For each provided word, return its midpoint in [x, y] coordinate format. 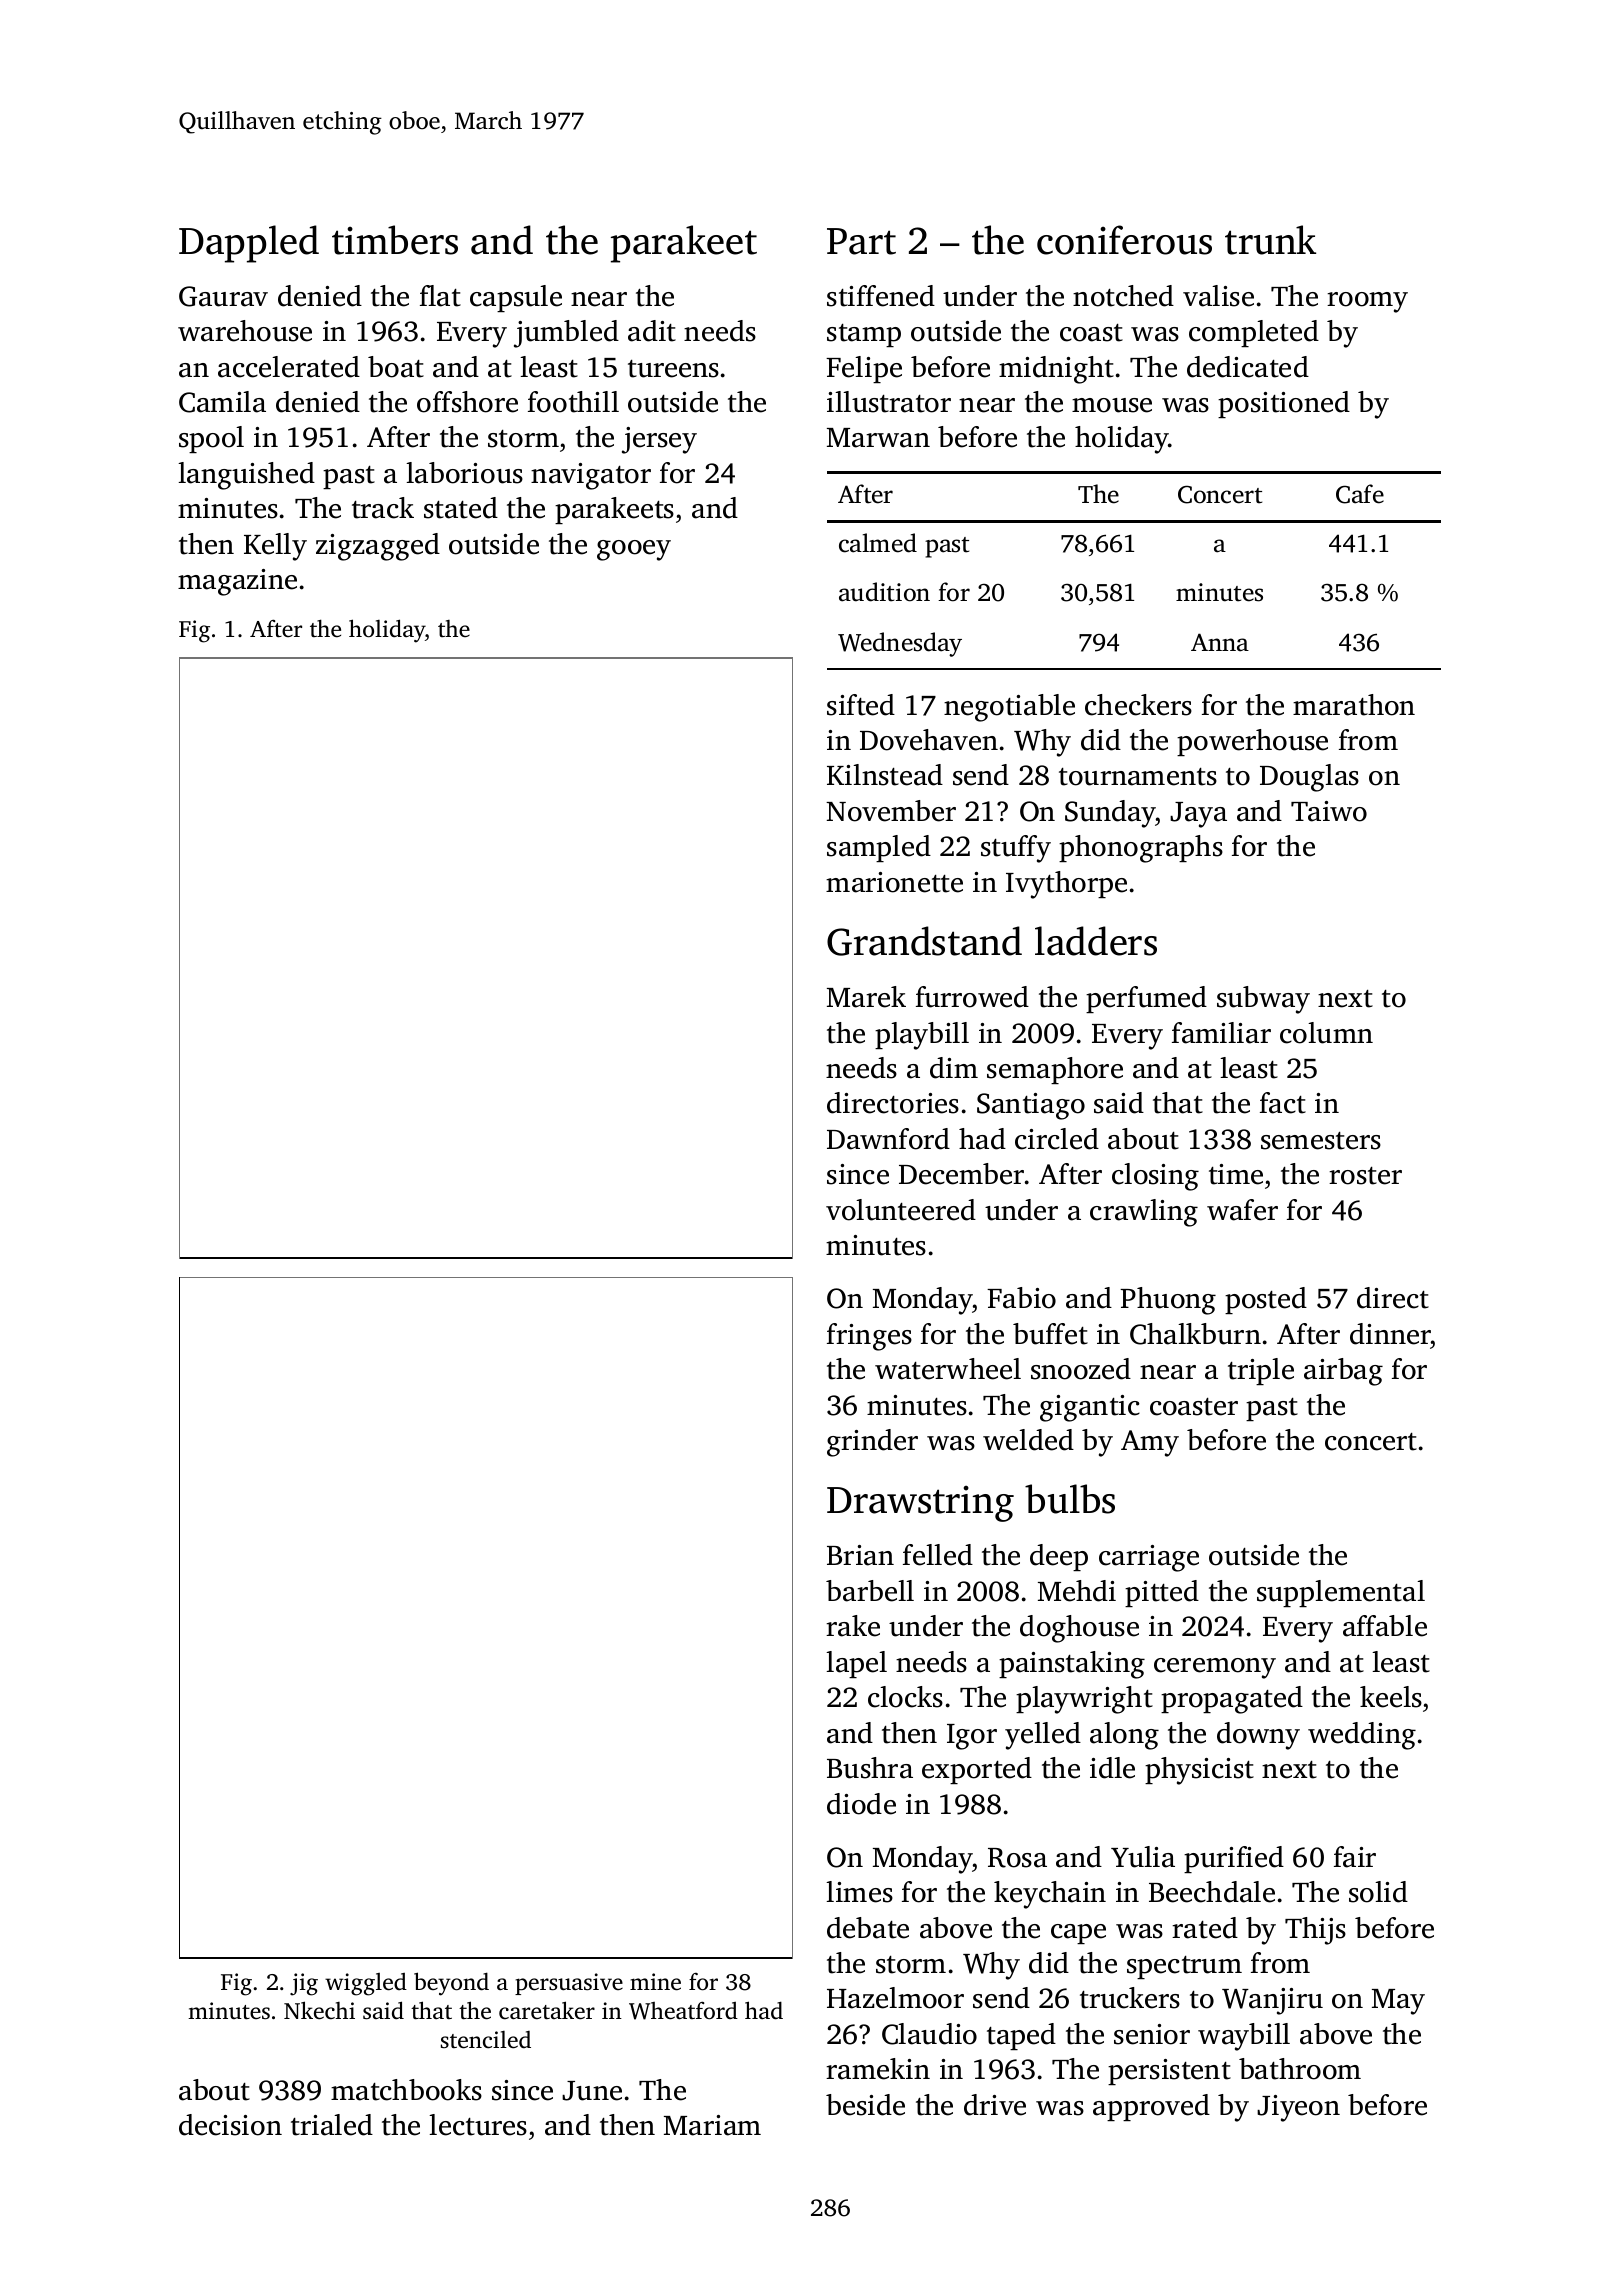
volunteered [901, 1210]
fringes [869, 1337]
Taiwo [1329, 811]
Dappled [249, 244]
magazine [237, 582]
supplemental [1341, 1593]
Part [861, 241]
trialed [332, 2125]
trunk [1270, 240]
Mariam [712, 2125]
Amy [1150, 1443]
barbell [870, 1591]
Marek [866, 997]
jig [304, 1984]
